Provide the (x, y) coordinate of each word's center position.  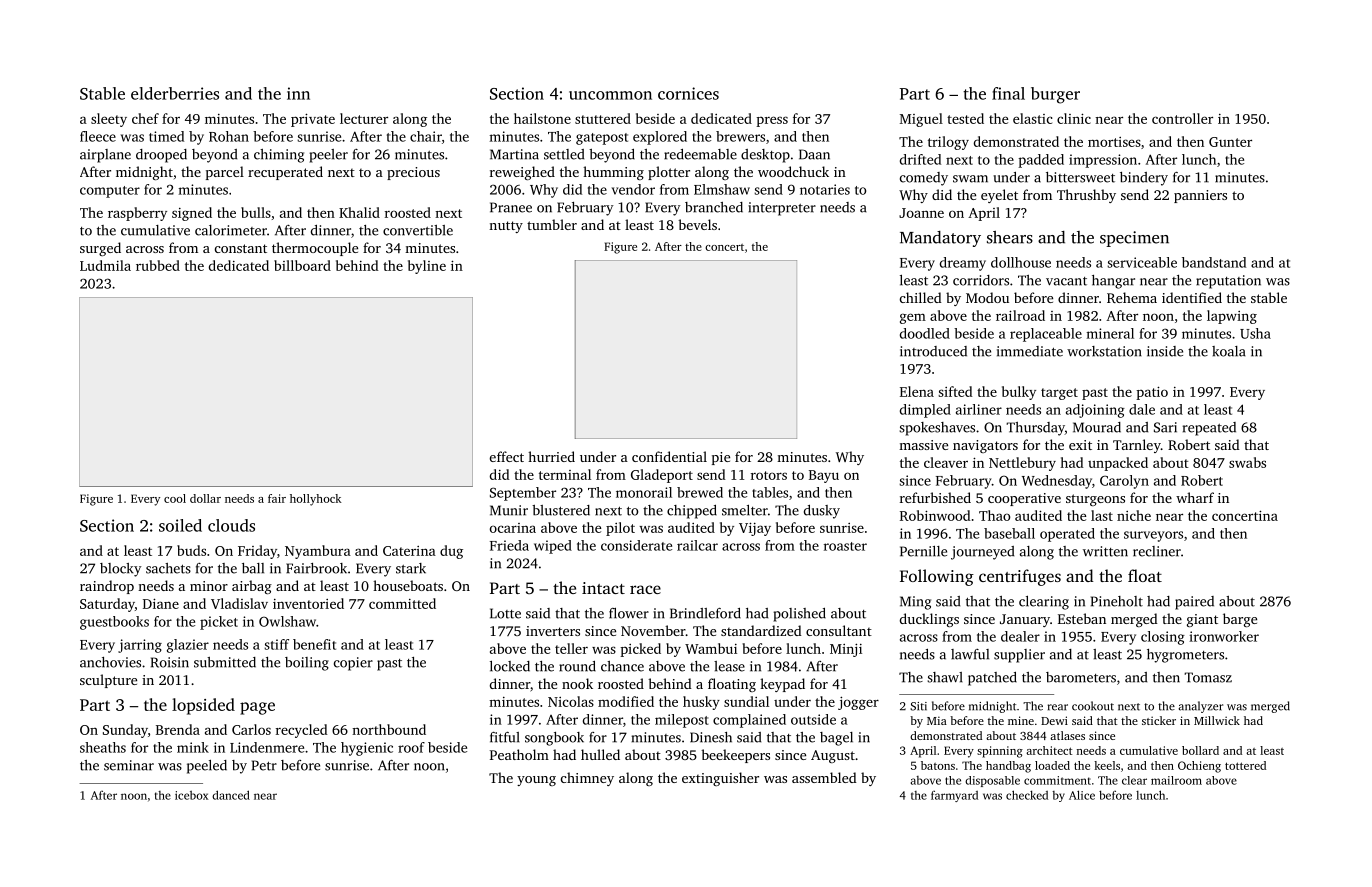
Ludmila (105, 265)
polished (799, 615)
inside (1165, 351)
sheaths (103, 747)
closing (1163, 638)
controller (1182, 118)
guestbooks (114, 623)
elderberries (175, 93)
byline (427, 267)
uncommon (610, 95)
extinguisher (720, 779)
